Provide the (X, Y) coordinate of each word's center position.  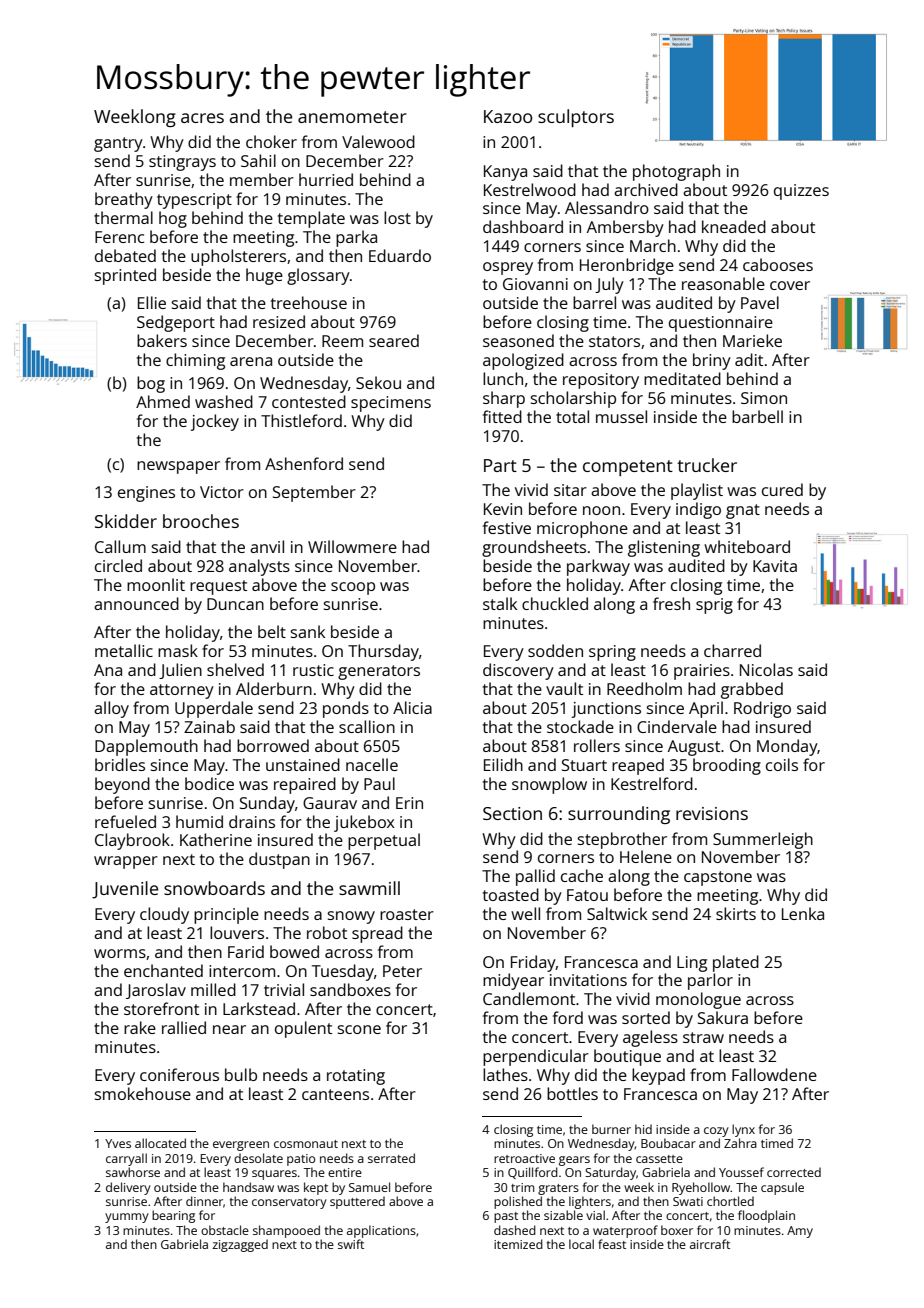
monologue (698, 1000)
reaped (638, 766)
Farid (246, 951)
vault (564, 688)
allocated (160, 1143)
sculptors (576, 118)
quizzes (801, 192)
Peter (402, 971)
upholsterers (238, 257)
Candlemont (529, 998)
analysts (259, 567)
